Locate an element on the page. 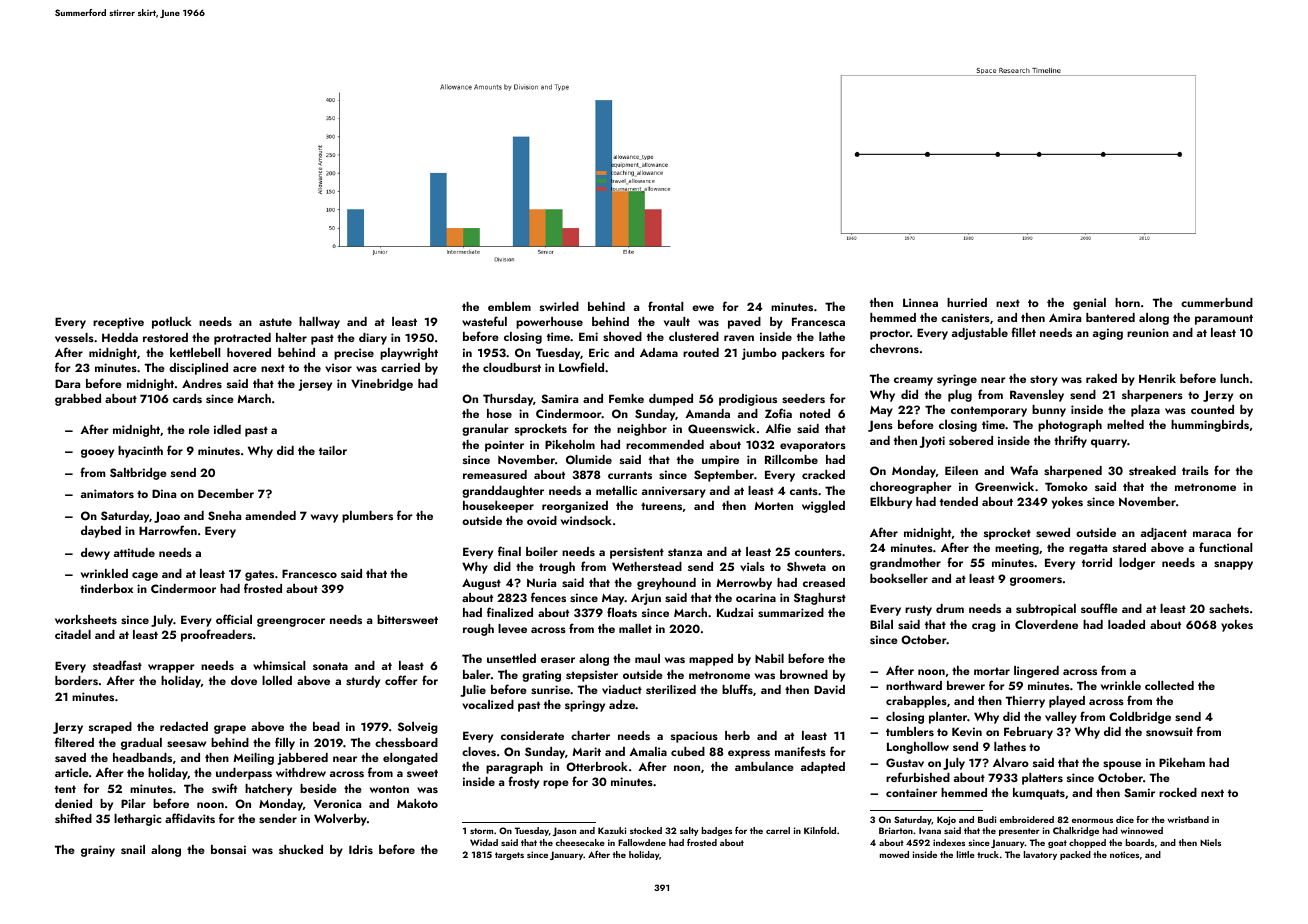 The width and height of the page is (1308, 924). proofreaders is located at coordinates (216, 635).
